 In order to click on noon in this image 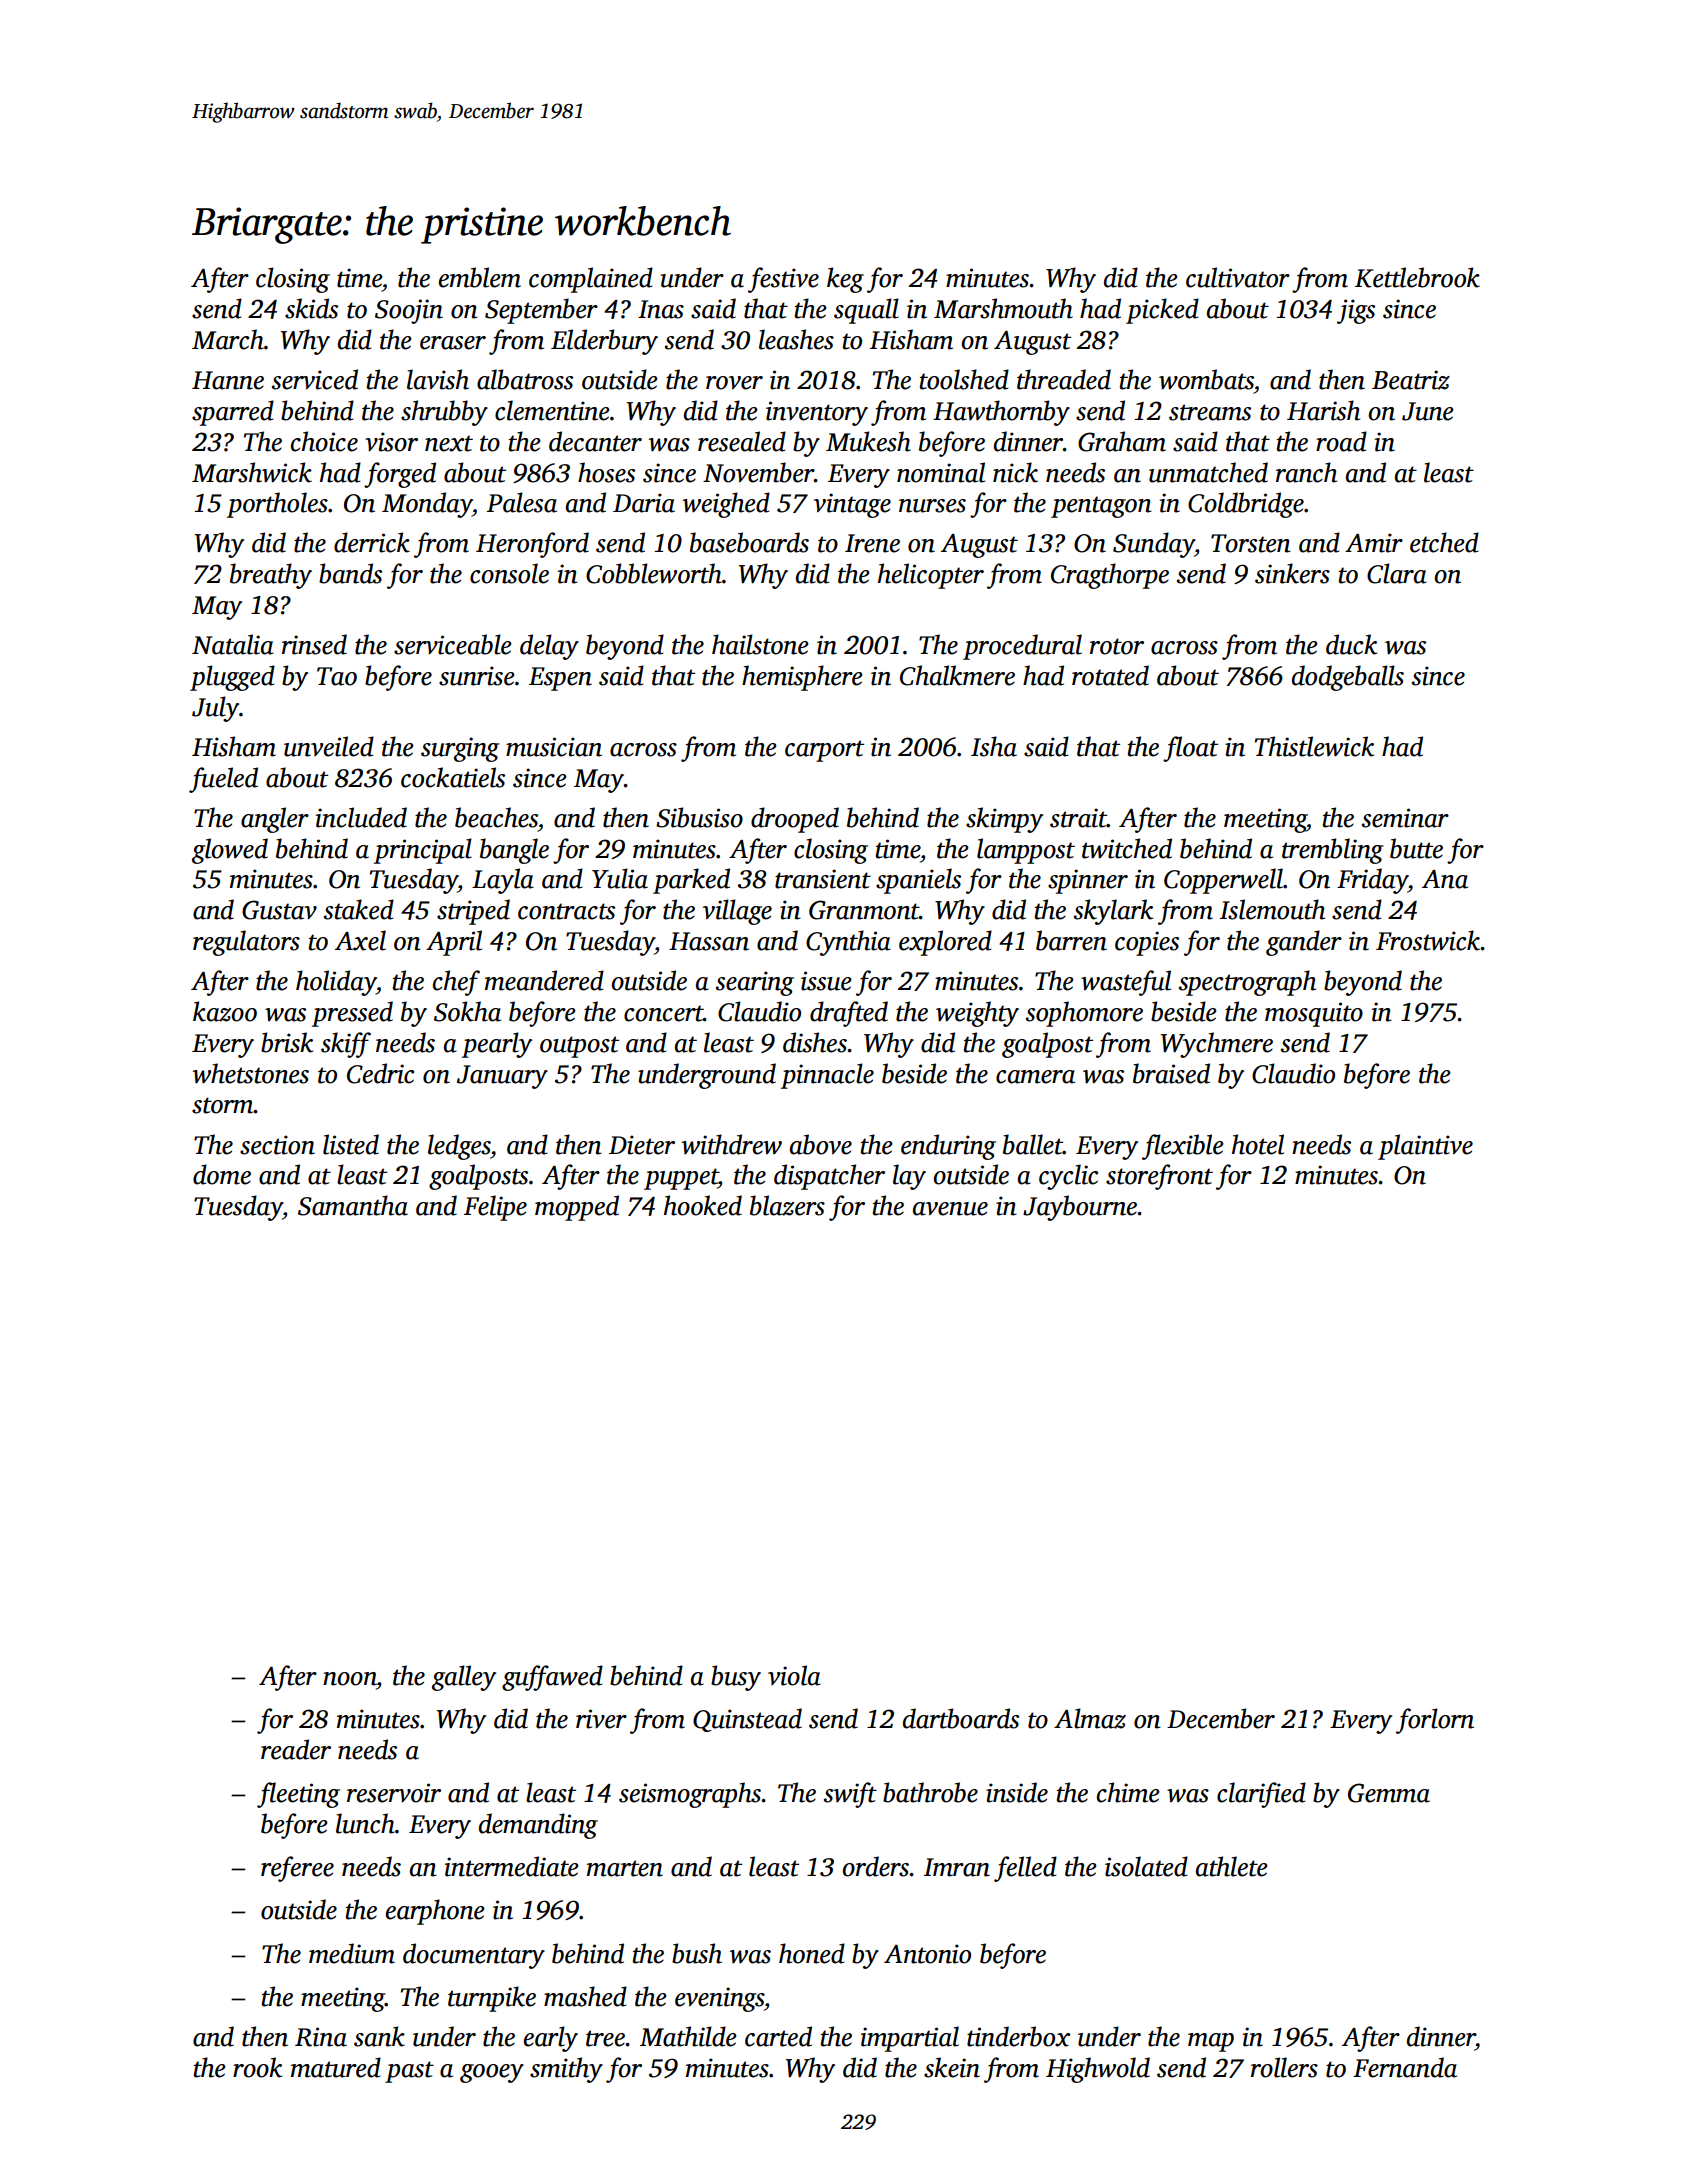, I will do `click(350, 1679)`.
